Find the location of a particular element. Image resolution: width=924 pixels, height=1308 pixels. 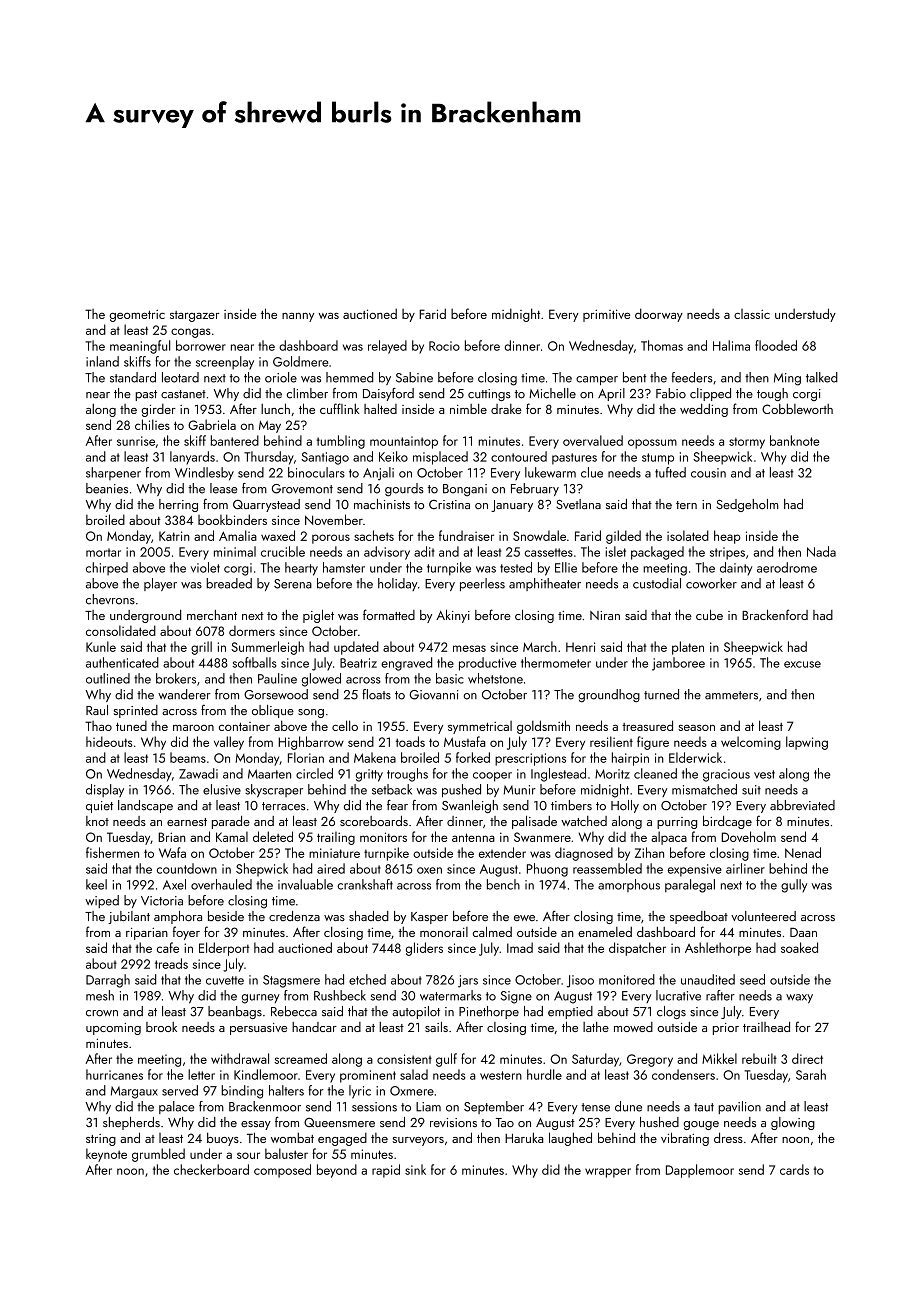

keynote is located at coordinates (106, 1155).
